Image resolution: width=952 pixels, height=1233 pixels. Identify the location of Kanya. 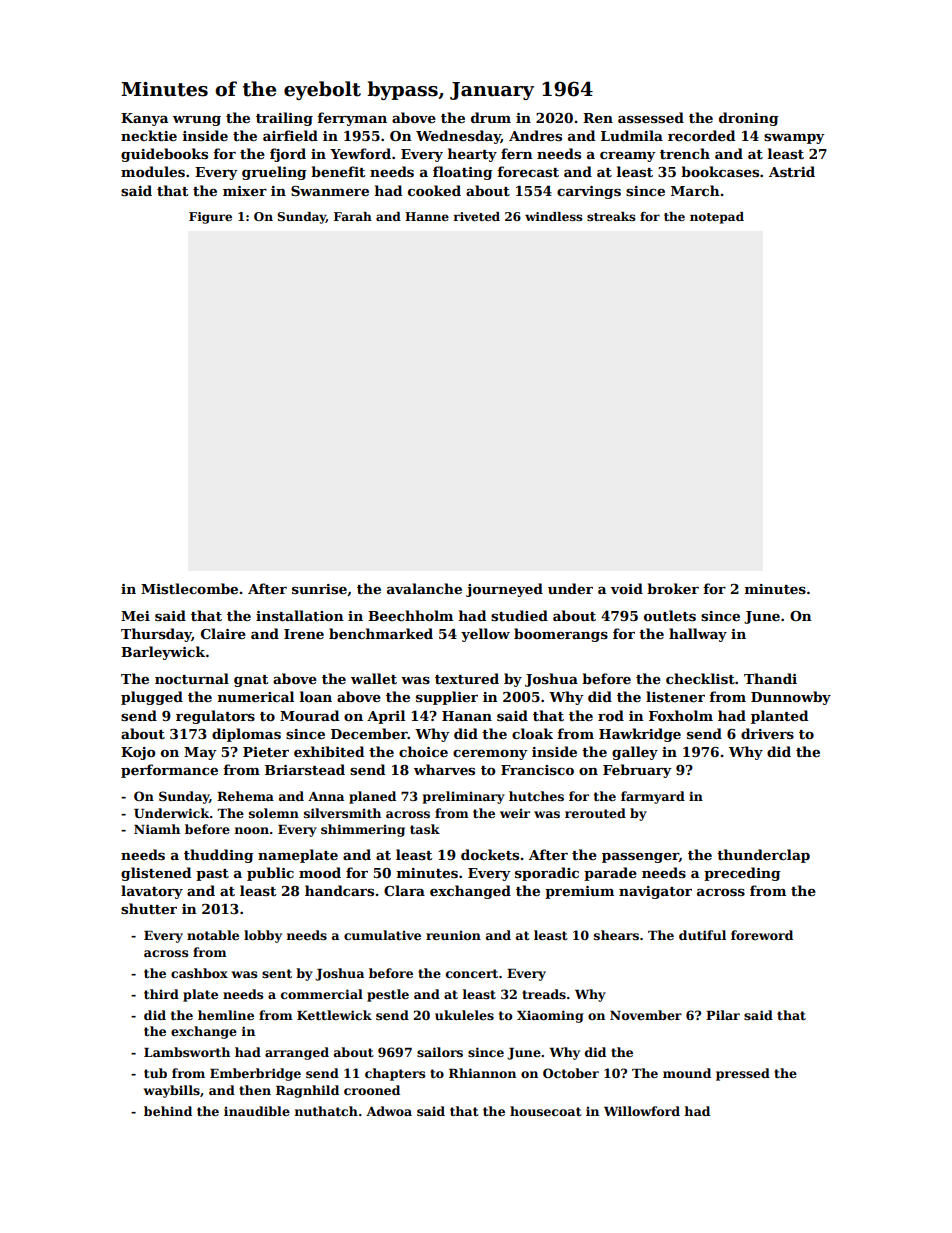
(144, 119).
